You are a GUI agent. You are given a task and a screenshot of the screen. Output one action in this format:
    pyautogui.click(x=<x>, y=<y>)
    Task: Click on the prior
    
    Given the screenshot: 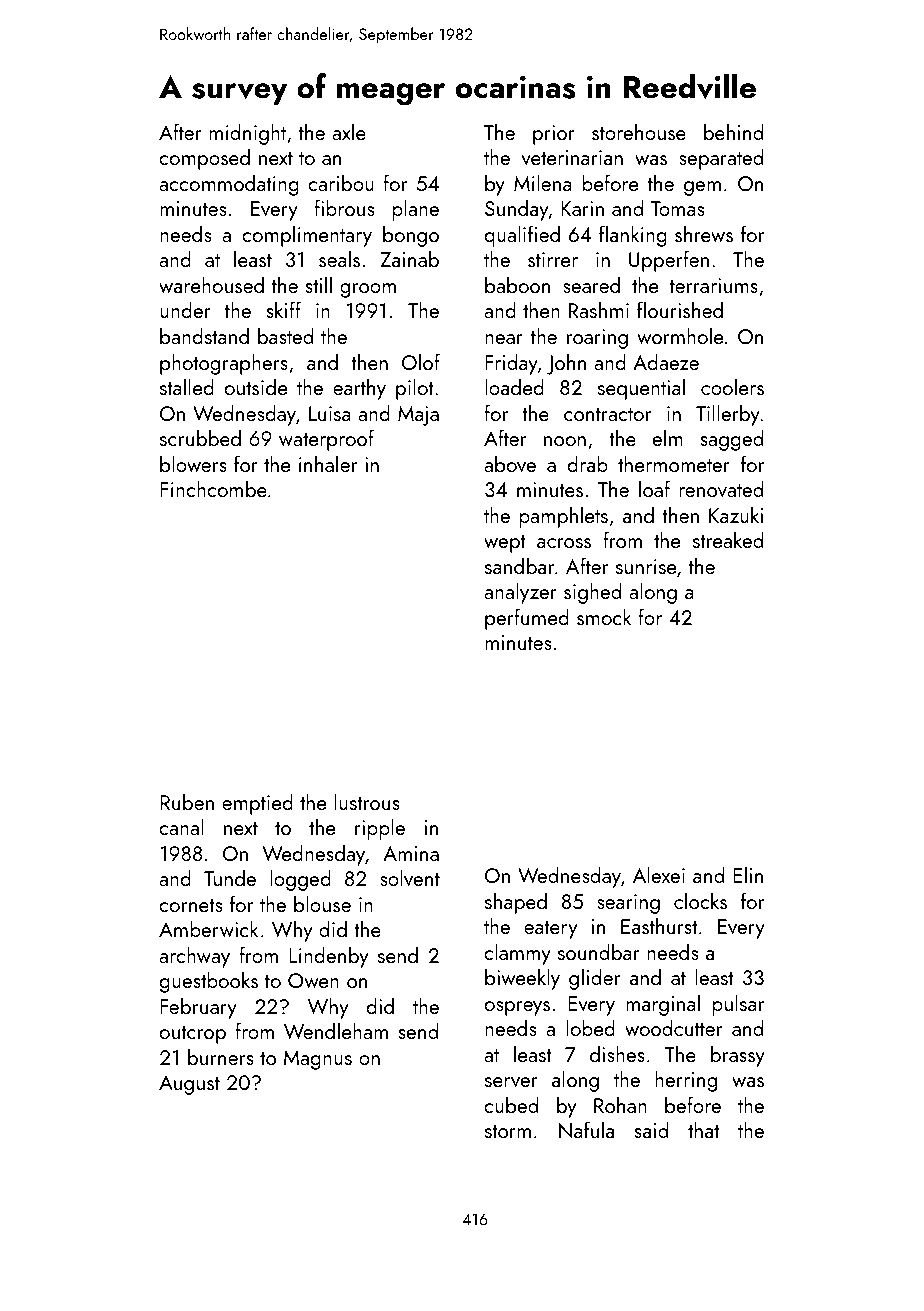 What is the action you would take?
    pyautogui.click(x=554, y=135)
